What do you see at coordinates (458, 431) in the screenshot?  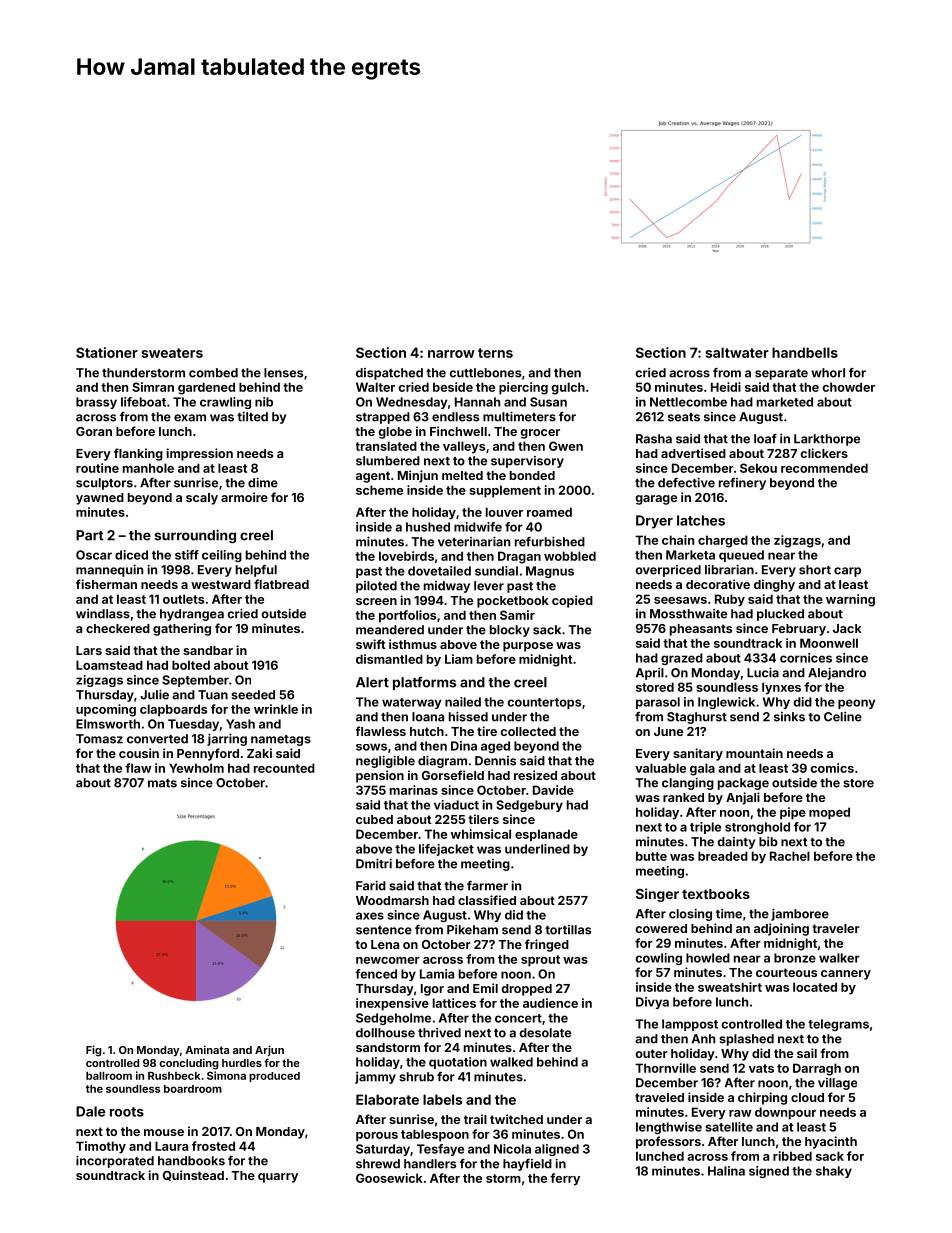 I see `Finchwell` at bounding box center [458, 431].
